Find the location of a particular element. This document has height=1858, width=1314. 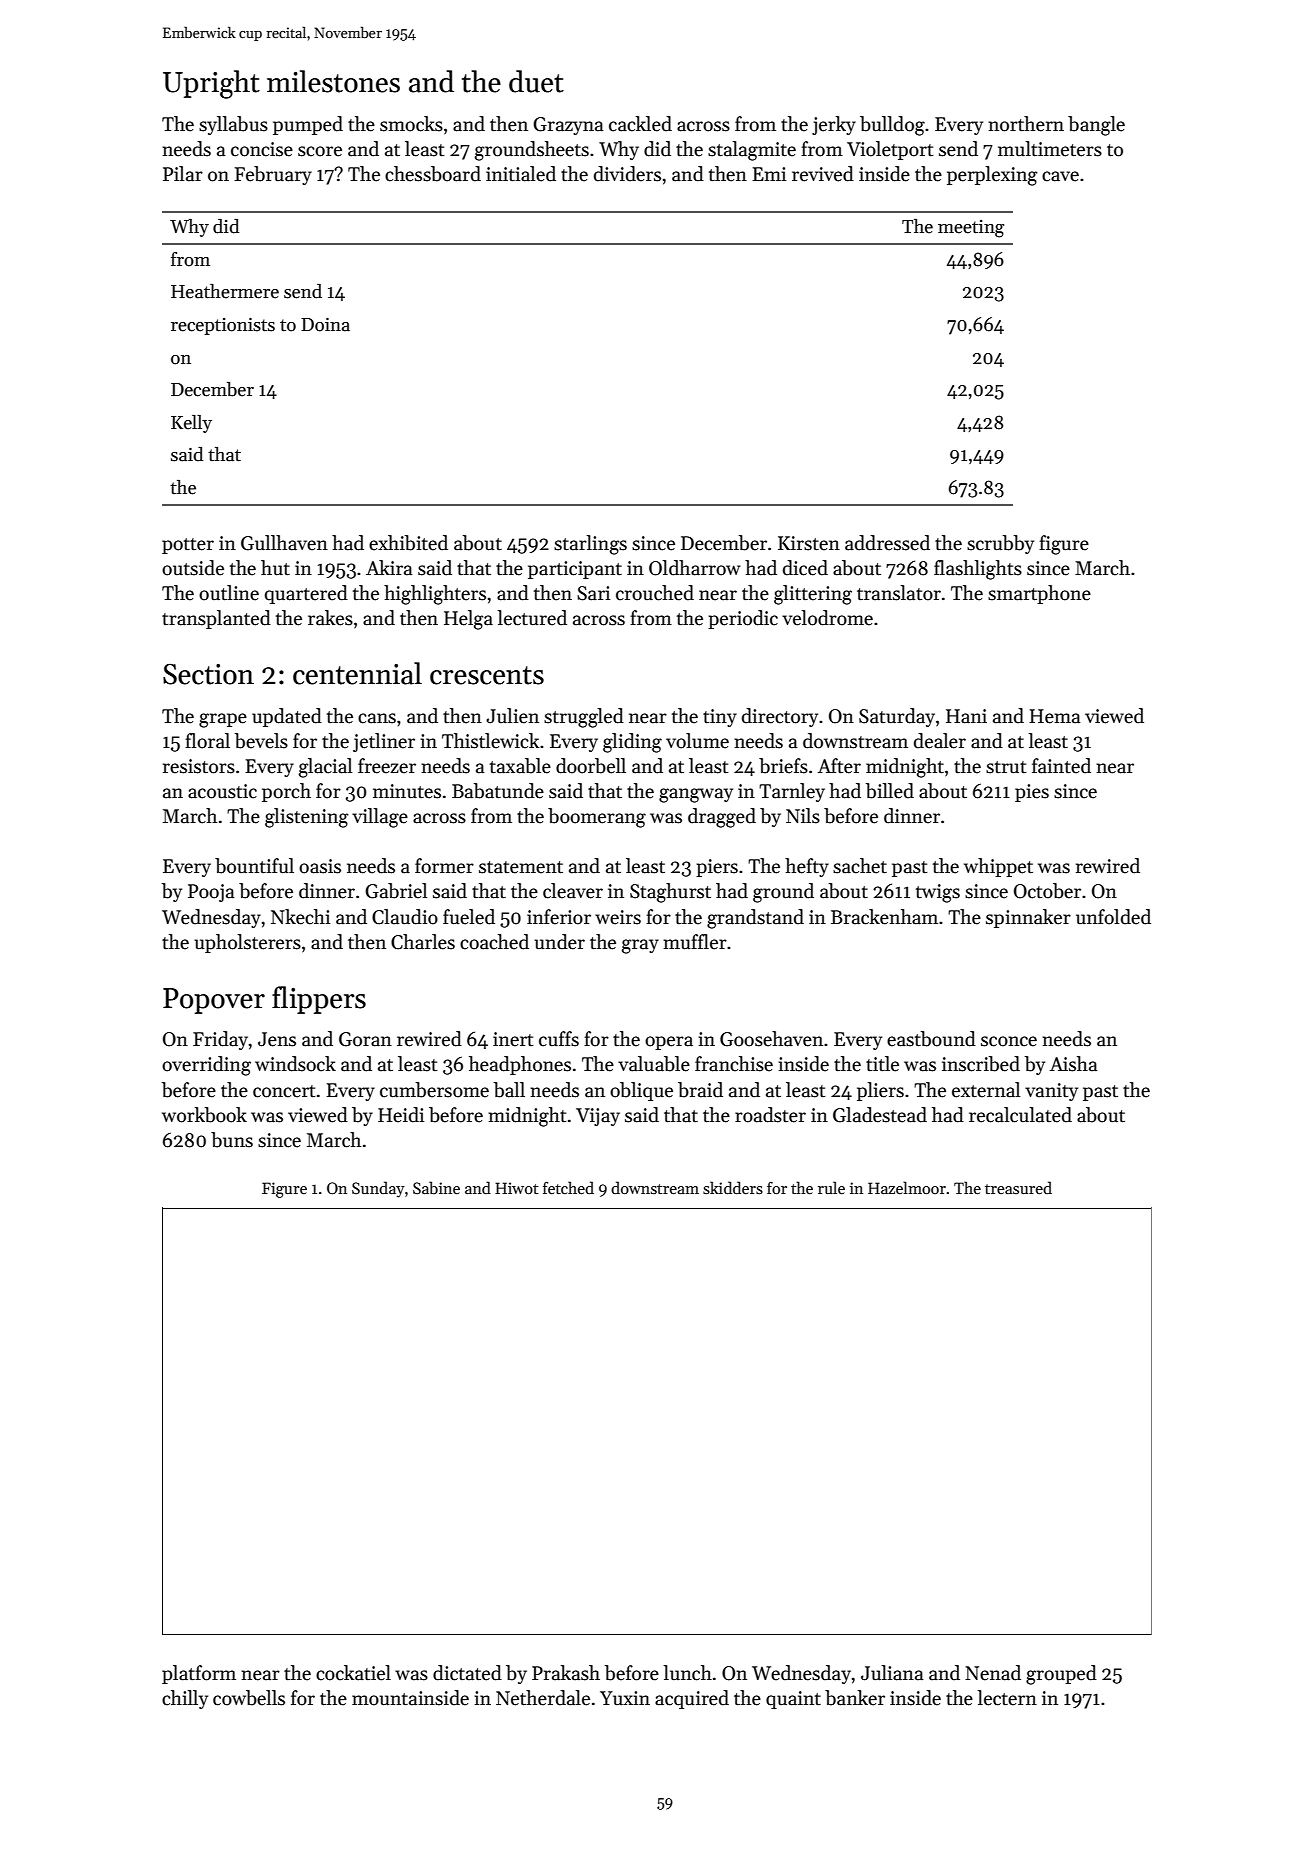

duet is located at coordinates (536, 81).
